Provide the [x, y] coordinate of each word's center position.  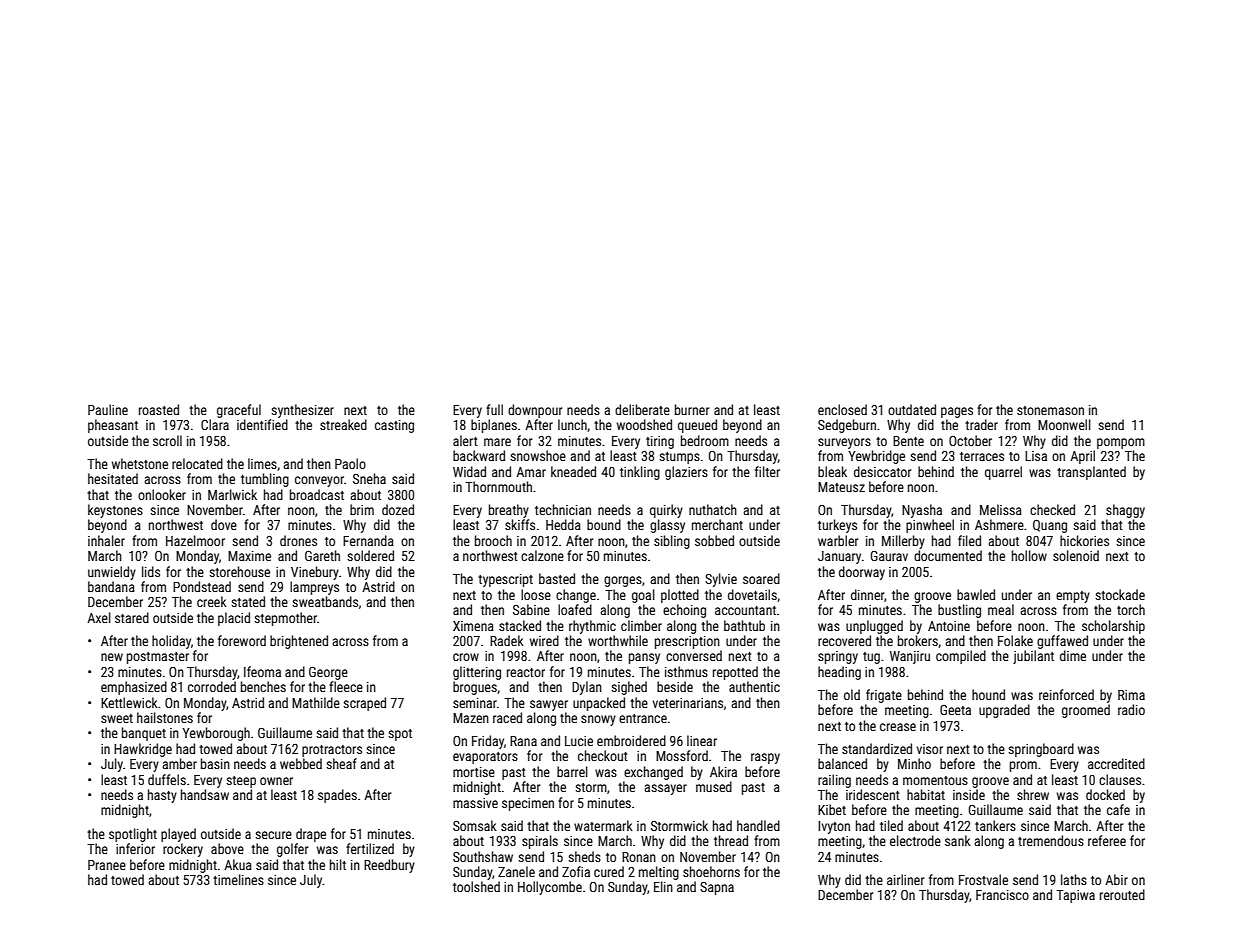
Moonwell [1064, 424]
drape [311, 835]
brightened [299, 642]
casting [394, 426]
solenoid [1076, 555]
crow [466, 657]
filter [767, 471]
